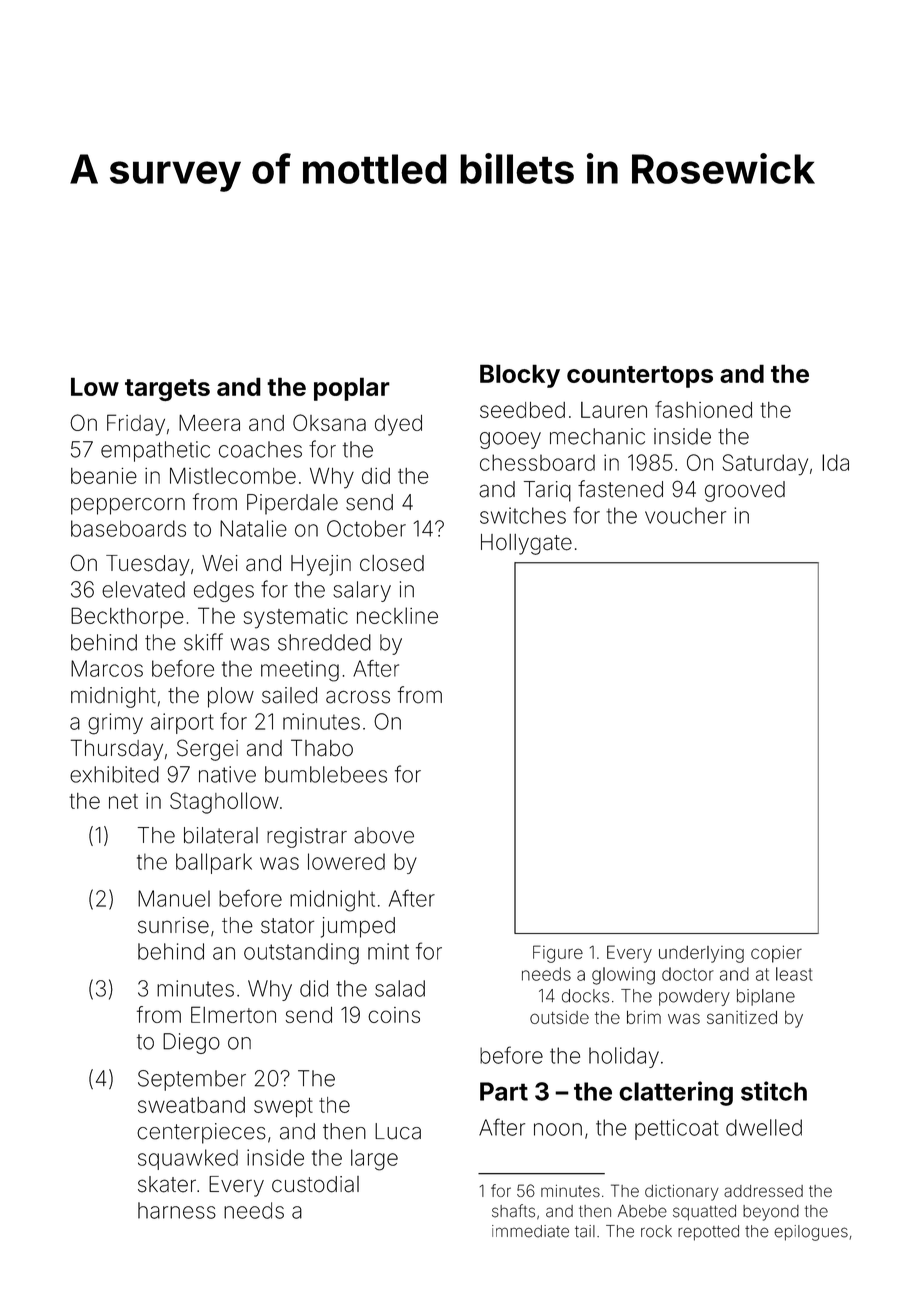 The image size is (924, 1311). Describe the element at coordinates (685, 515) in the document. I see `voucher` at that location.
